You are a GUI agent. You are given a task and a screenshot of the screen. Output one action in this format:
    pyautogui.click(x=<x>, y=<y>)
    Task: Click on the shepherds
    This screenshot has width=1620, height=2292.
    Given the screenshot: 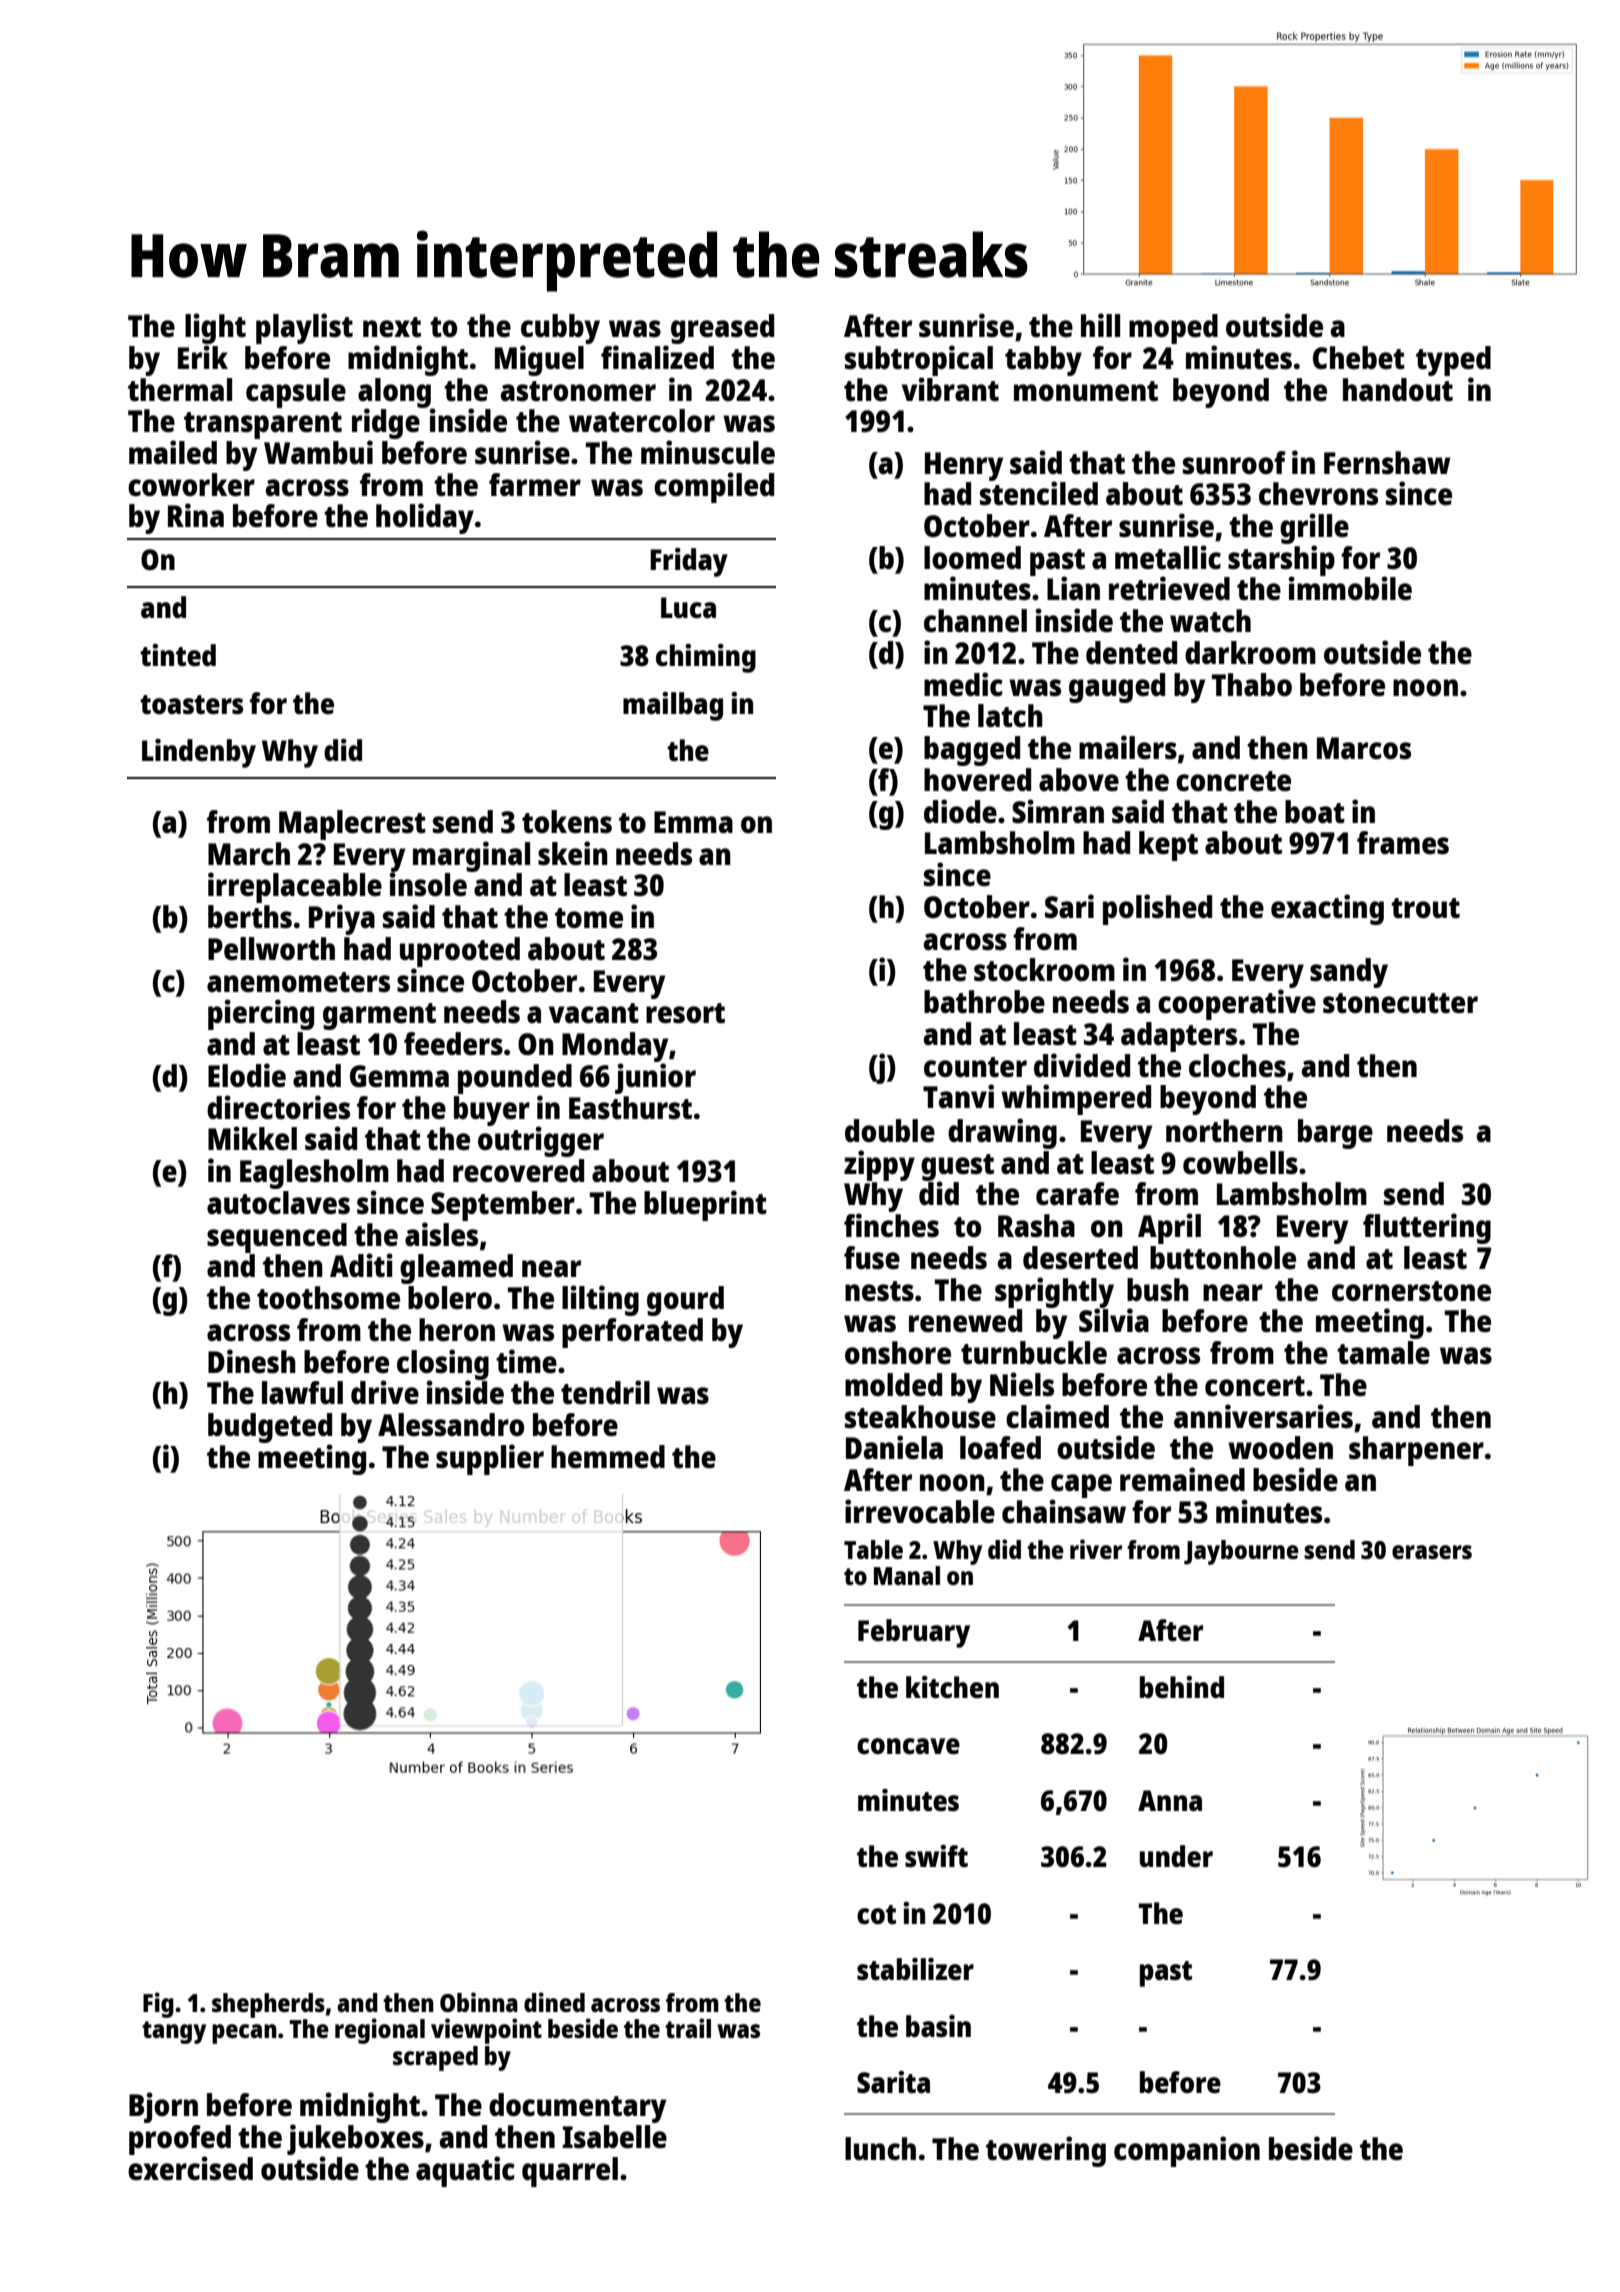 What is the action you would take?
    pyautogui.click(x=268, y=2005)
